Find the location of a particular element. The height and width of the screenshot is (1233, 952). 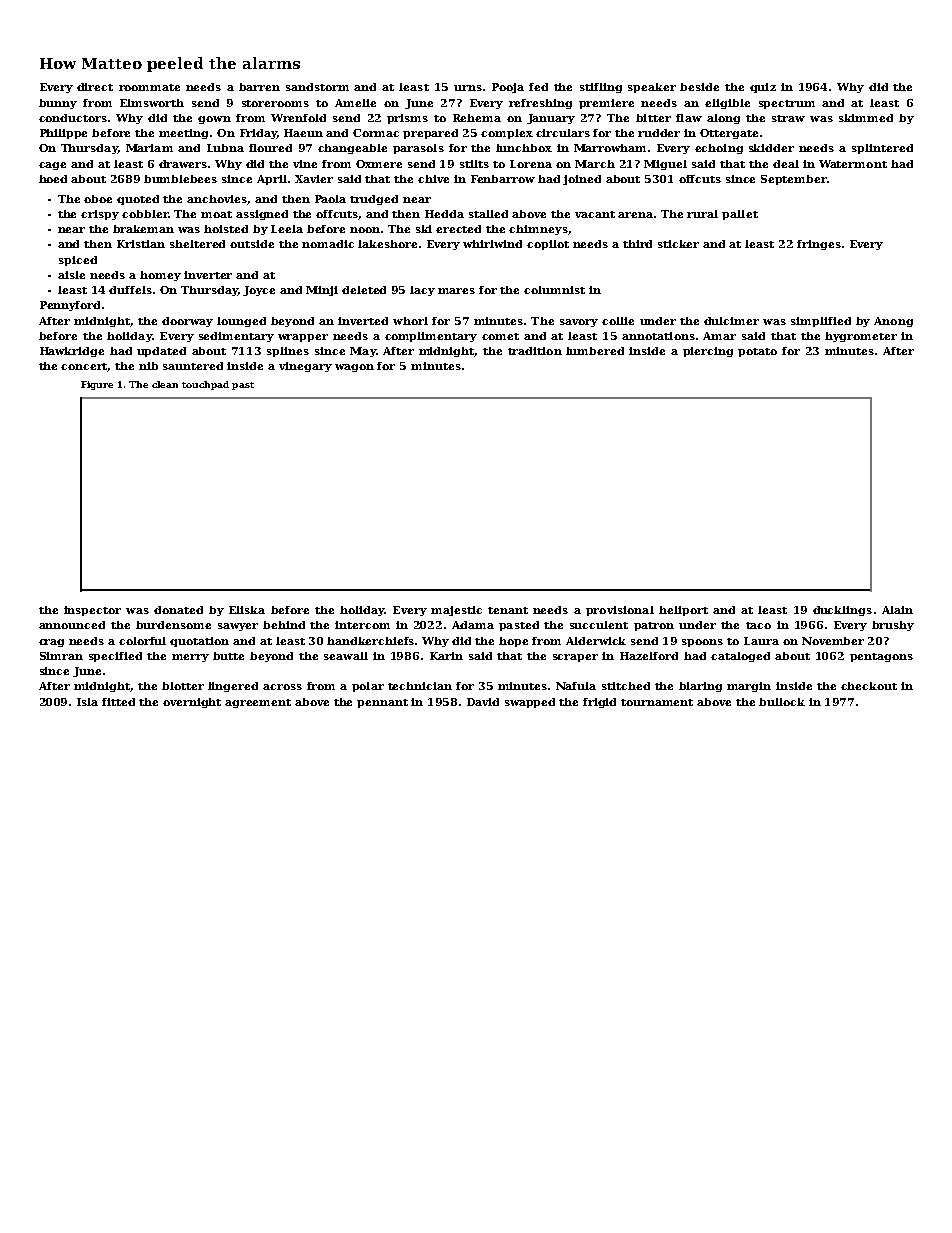

spiced is located at coordinates (78, 261).
